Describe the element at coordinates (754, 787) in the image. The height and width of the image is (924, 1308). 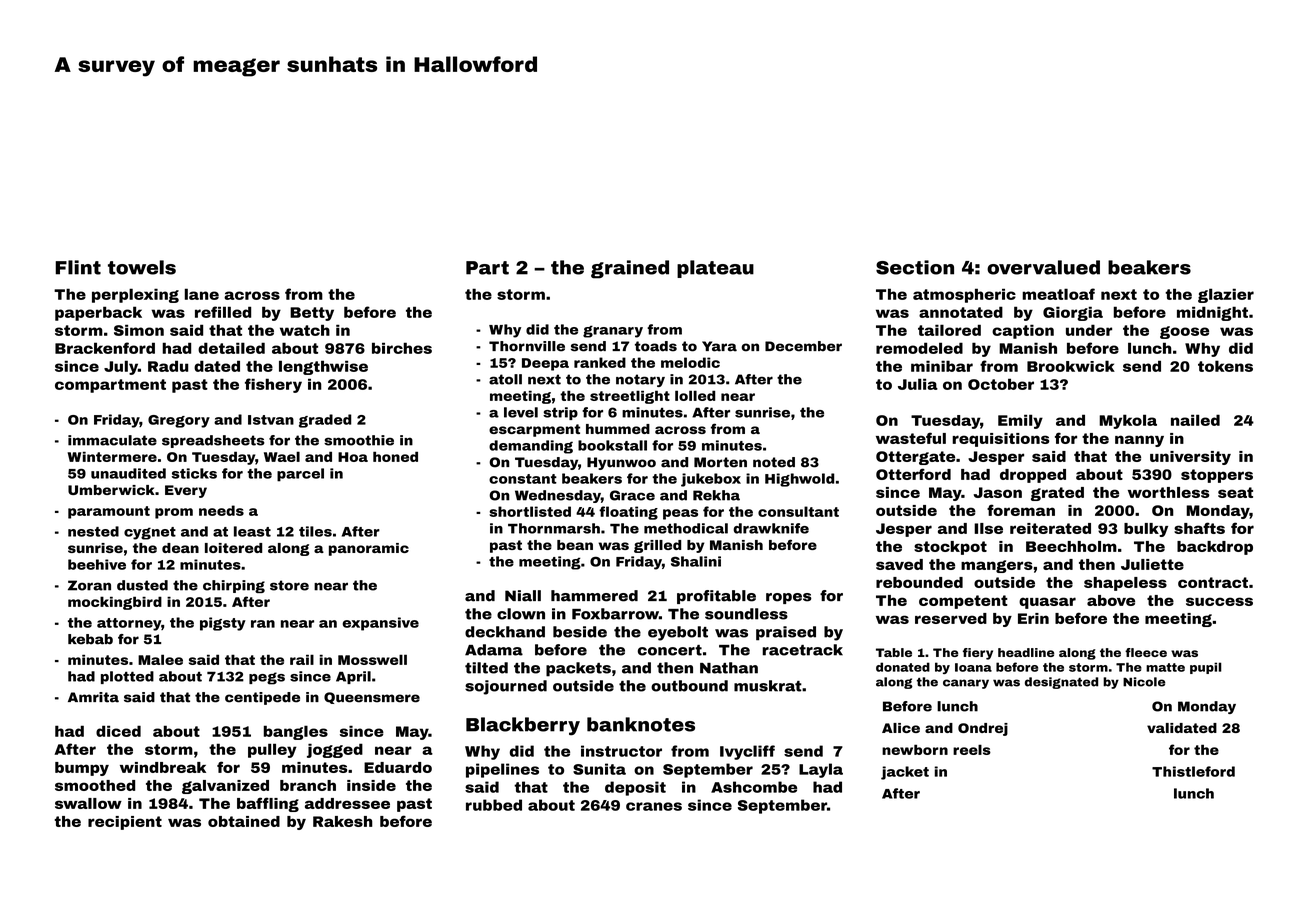
I see `Ashcombe` at that location.
